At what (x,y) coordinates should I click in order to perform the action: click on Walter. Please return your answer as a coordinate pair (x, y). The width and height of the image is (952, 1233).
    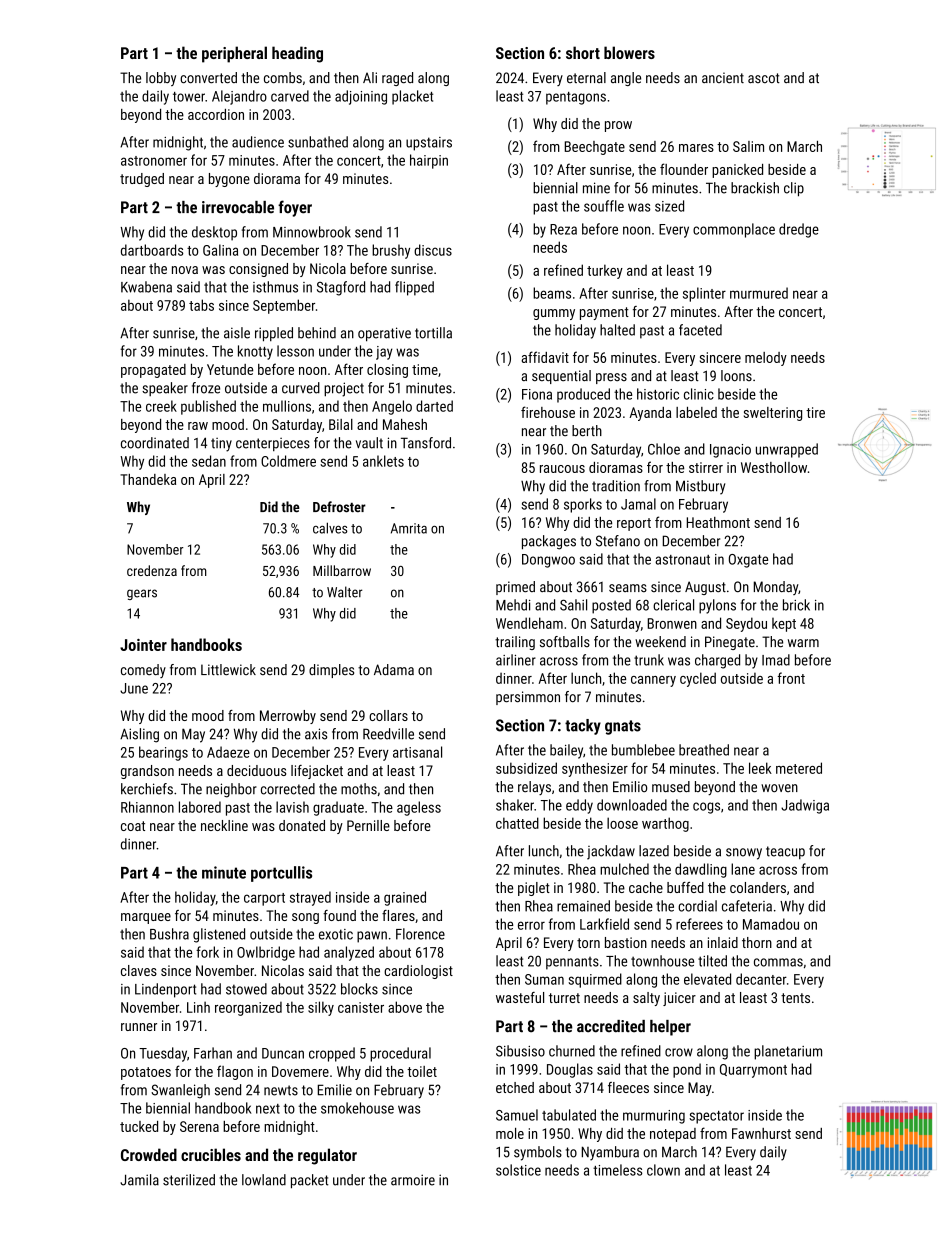
    Looking at the image, I should click on (344, 592).
